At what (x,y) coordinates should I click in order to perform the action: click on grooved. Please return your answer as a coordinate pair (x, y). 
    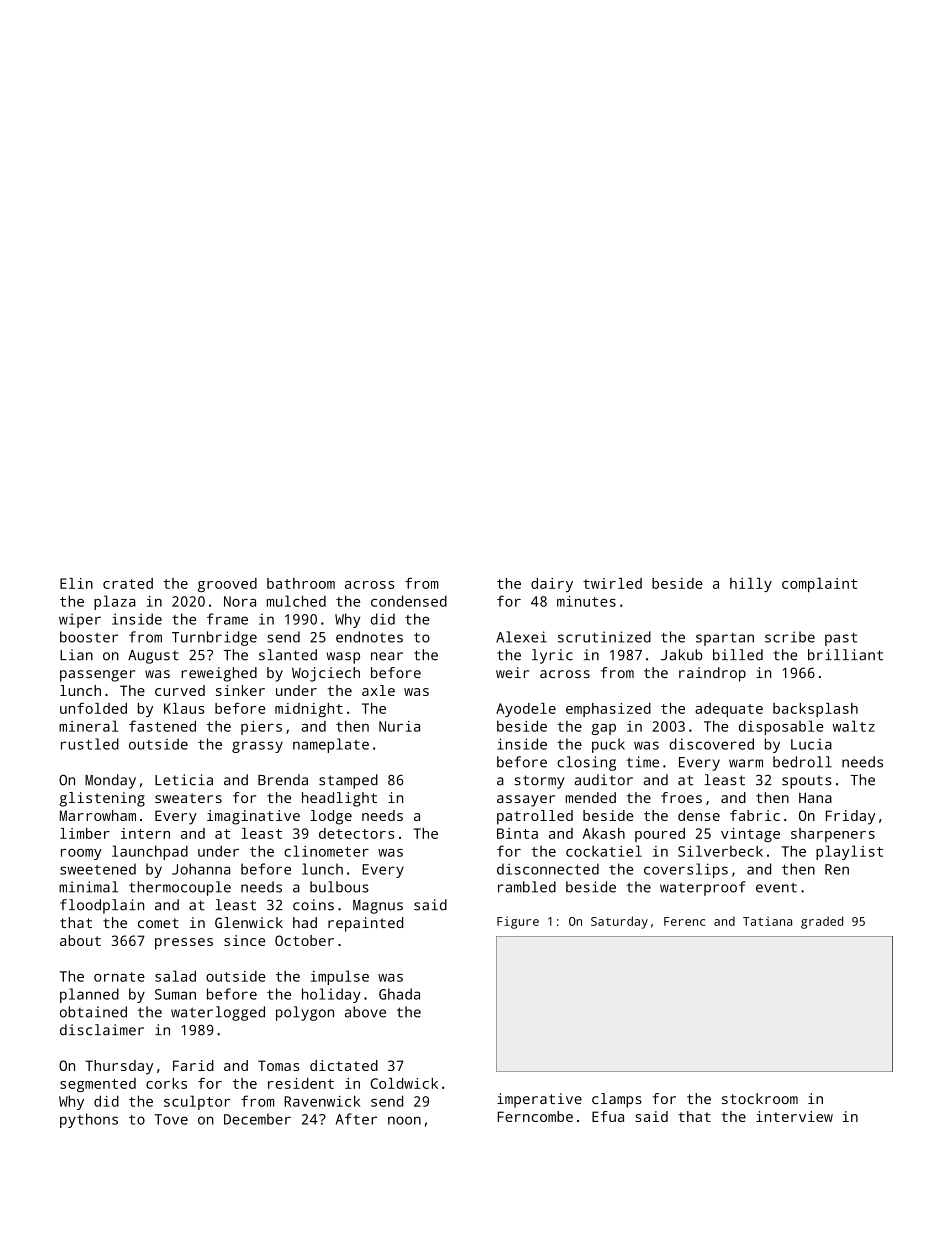
    Looking at the image, I should click on (227, 585).
